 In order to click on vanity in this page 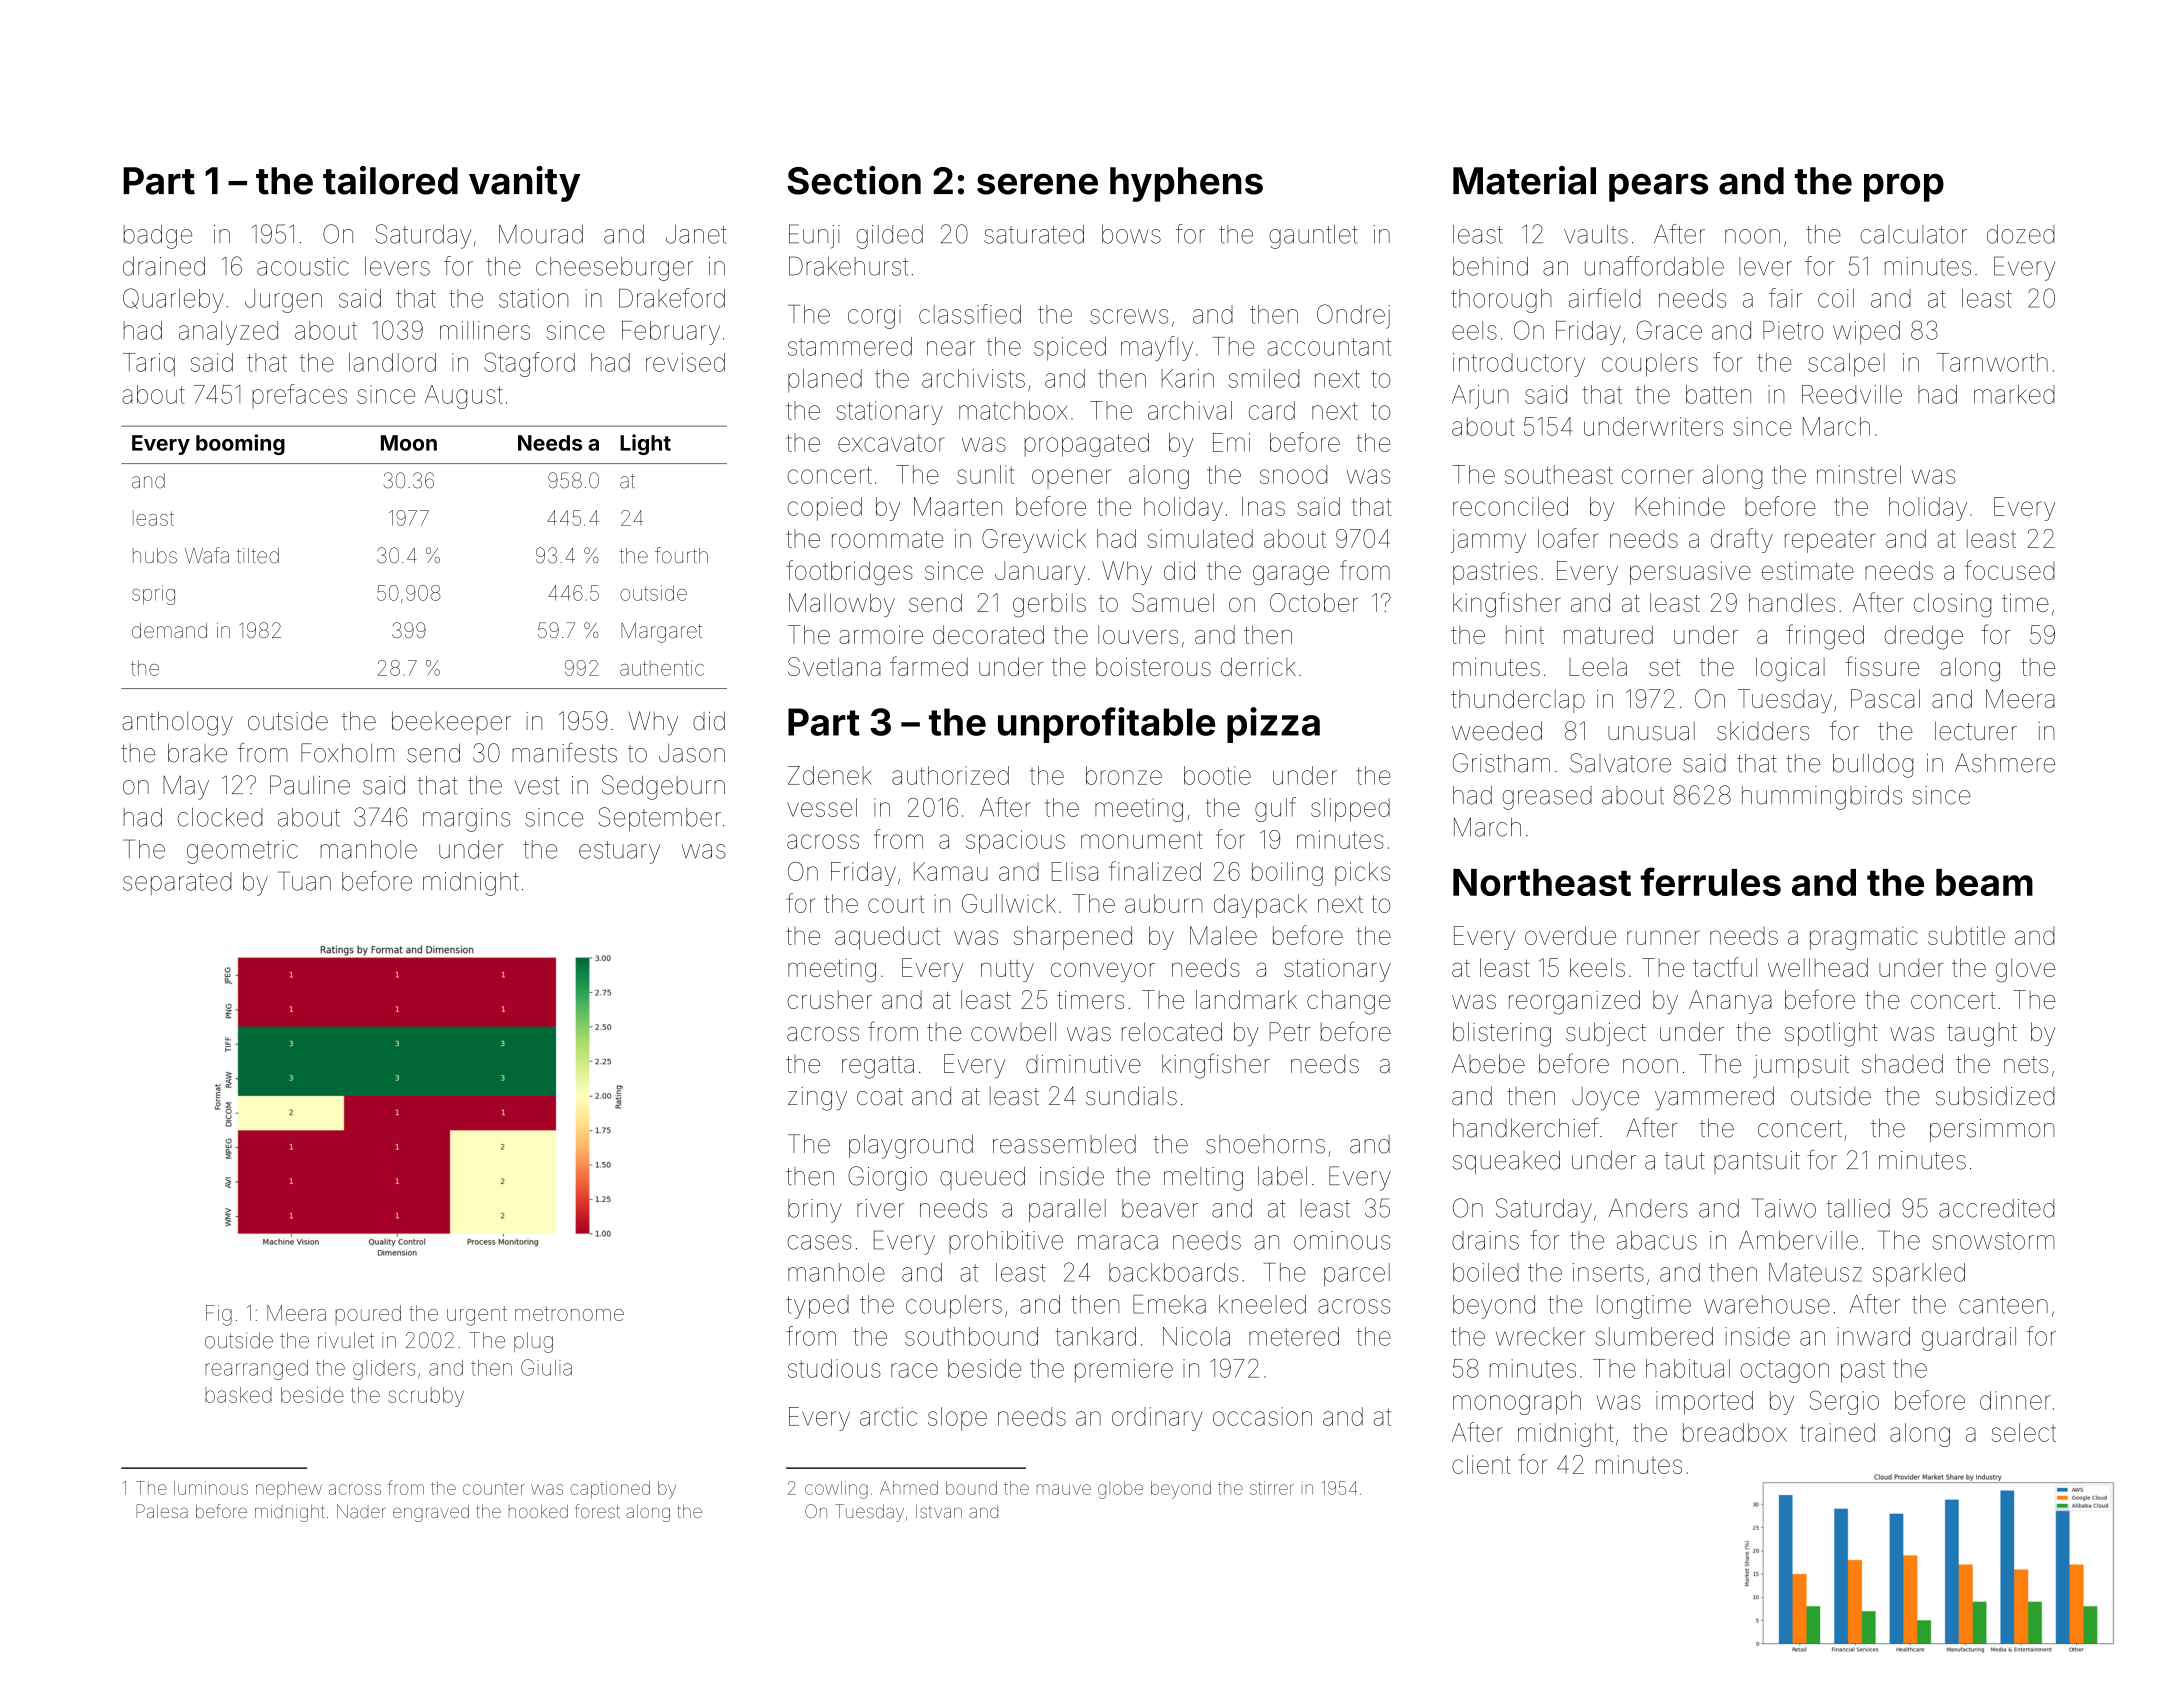, I will do `click(524, 184)`.
